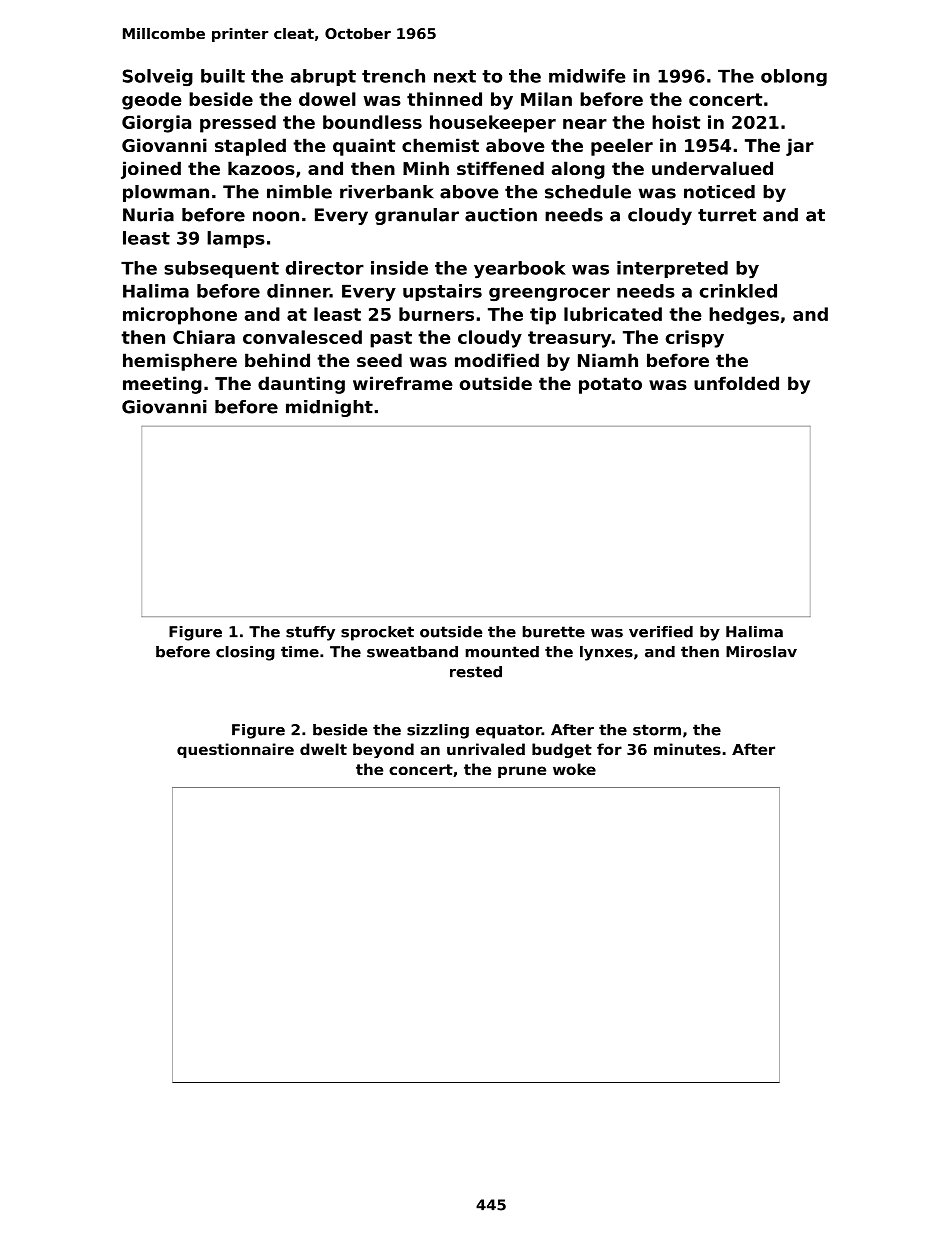 This screenshot has height=1233, width=952. What do you see at coordinates (800, 147) in the screenshot?
I see `jar` at bounding box center [800, 147].
